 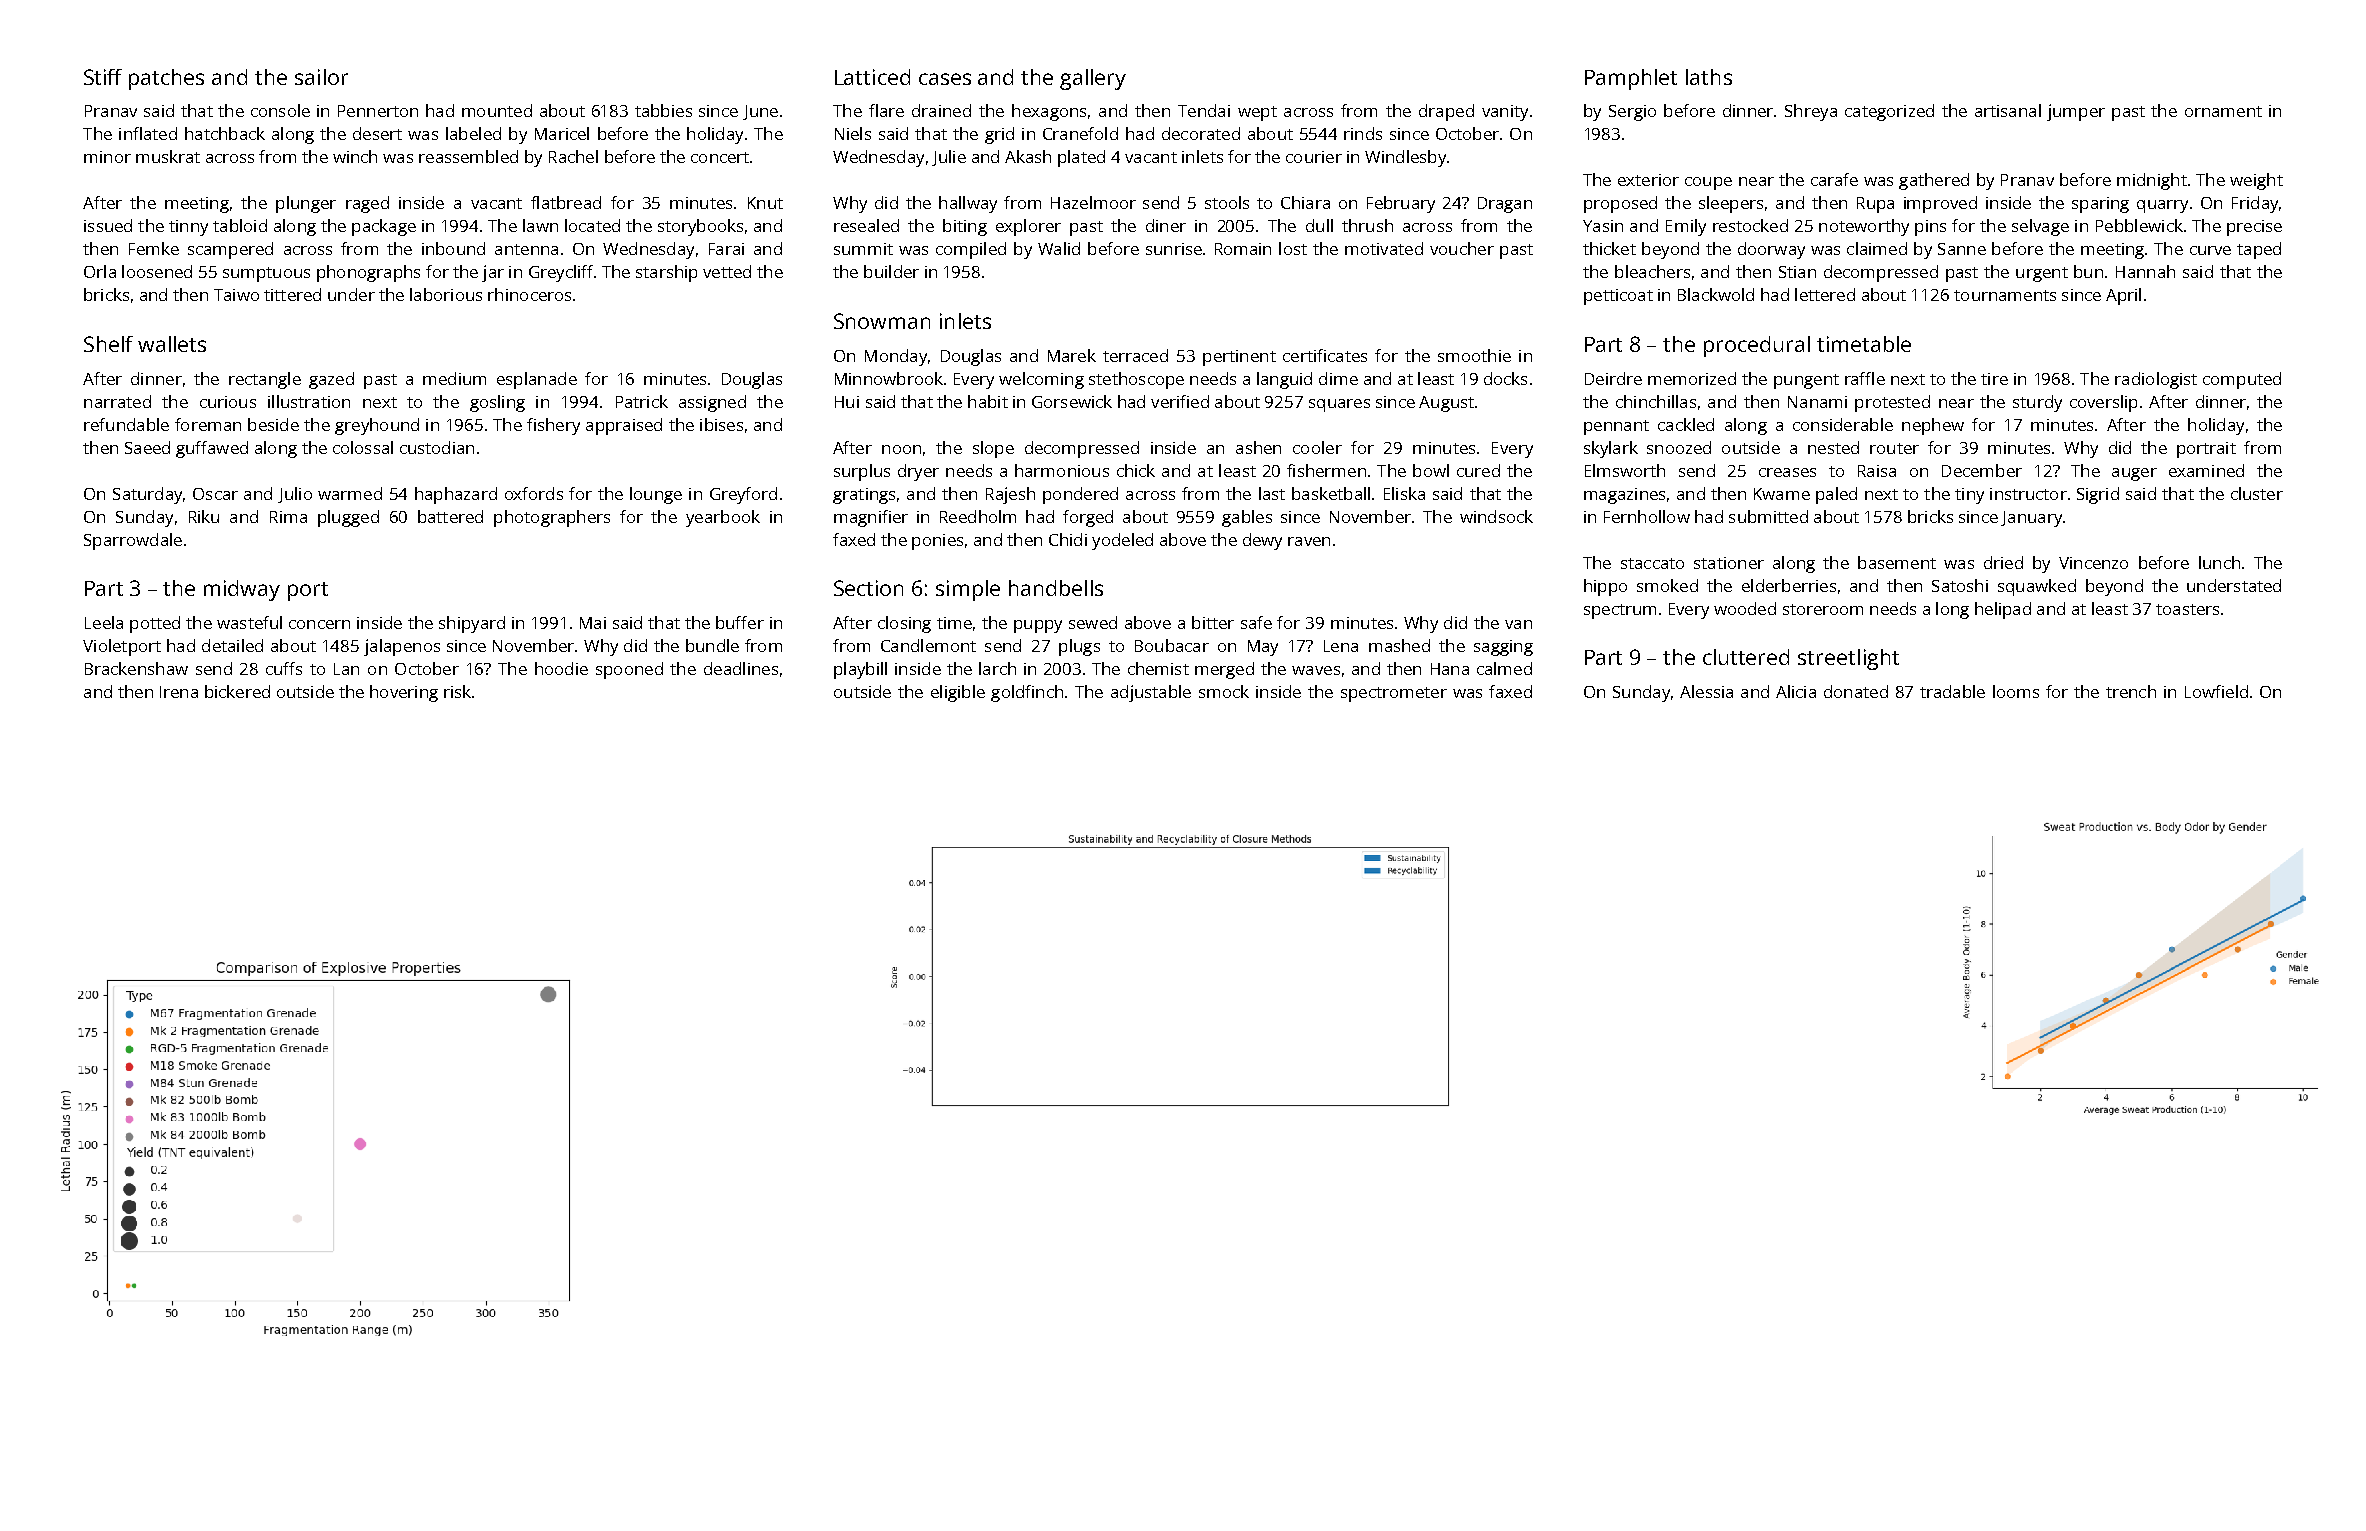 What do you see at coordinates (2223, 111) in the screenshot?
I see `ornament` at bounding box center [2223, 111].
